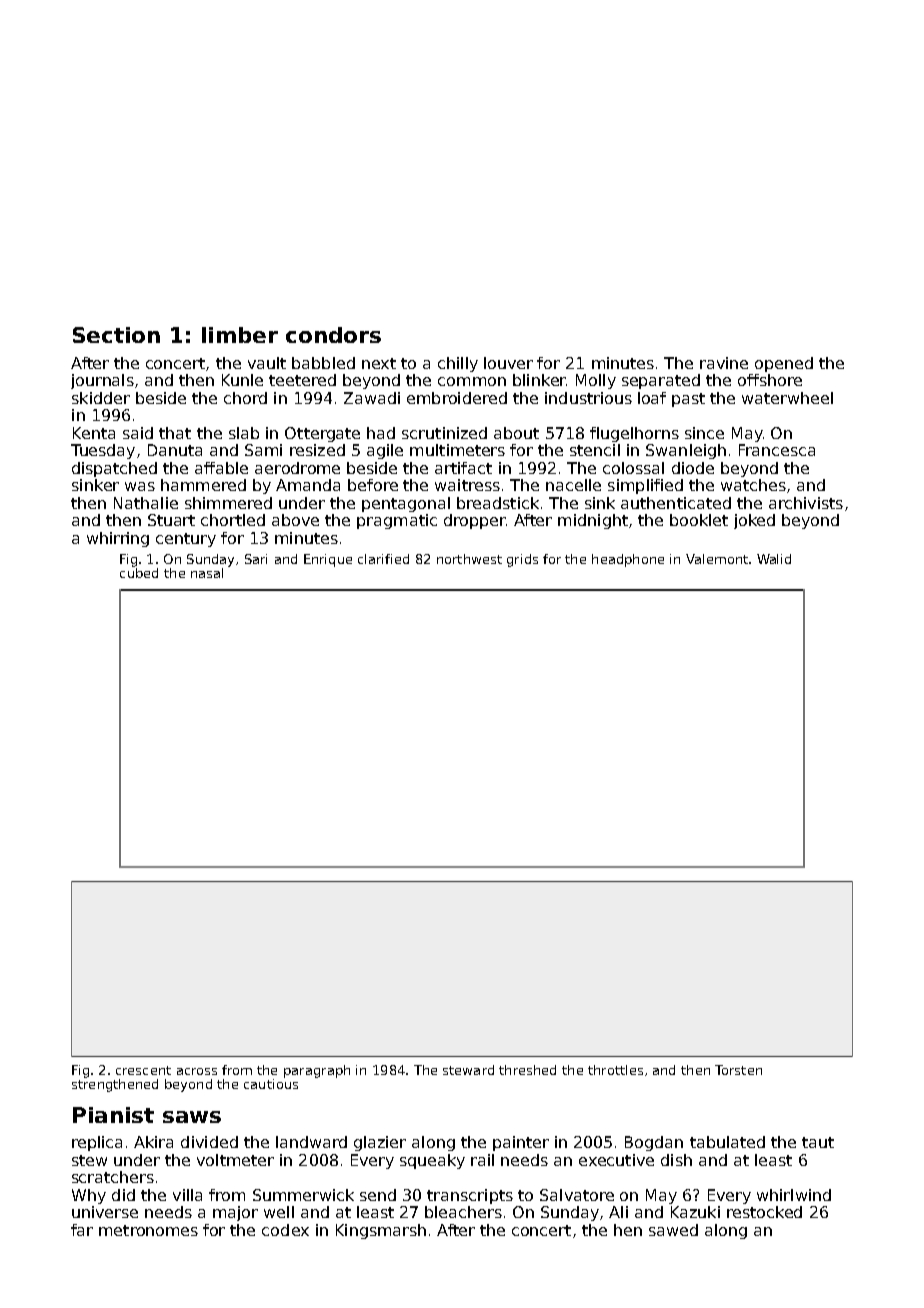 The width and height of the image is (924, 1308). Describe the element at coordinates (116, 335) in the image. I see `Section` at that location.
